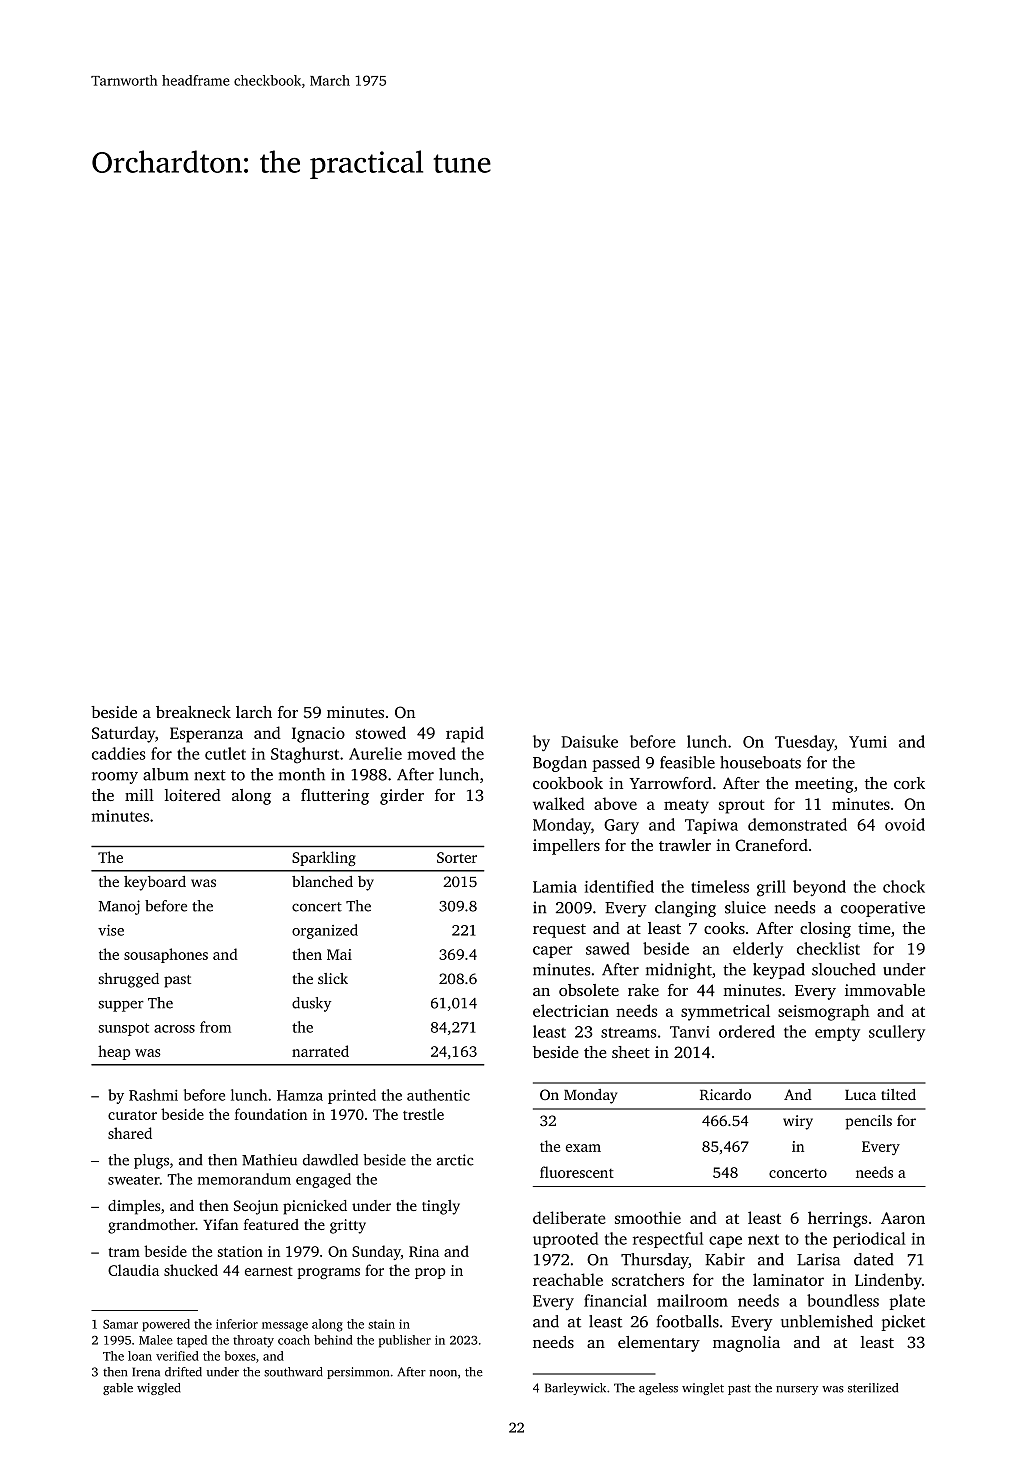 The height and width of the screenshot is (1473, 1017). What do you see at coordinates (358, 1373) in the screenshot?
I see `persimmon` at bounding box center [358, 1373].
